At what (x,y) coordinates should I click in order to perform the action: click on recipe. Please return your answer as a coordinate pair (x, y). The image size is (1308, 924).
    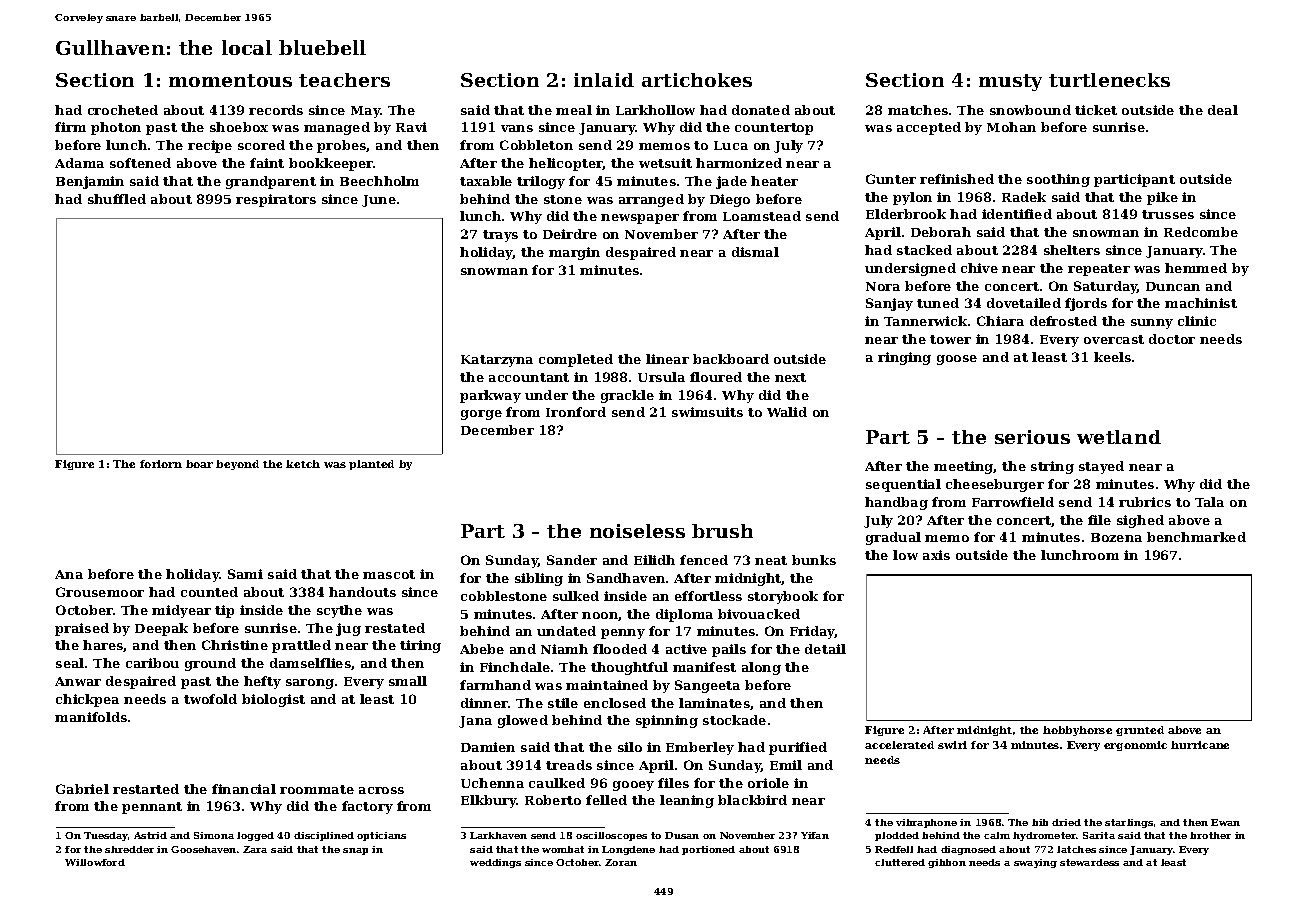
    Looking at the image, I should click on (210, 146).
